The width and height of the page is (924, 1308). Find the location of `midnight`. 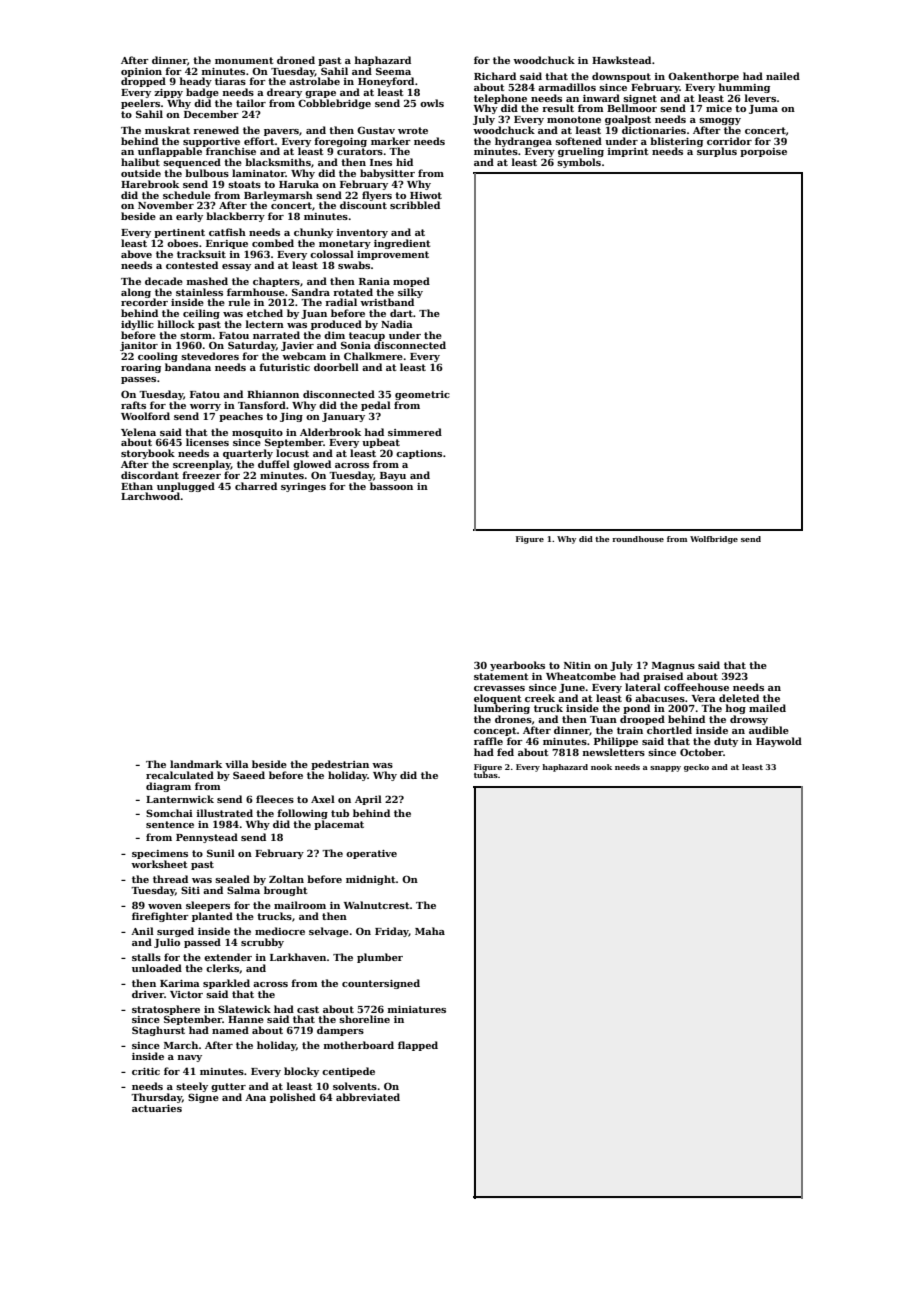

midnight is located at coordinates (371, 880).
